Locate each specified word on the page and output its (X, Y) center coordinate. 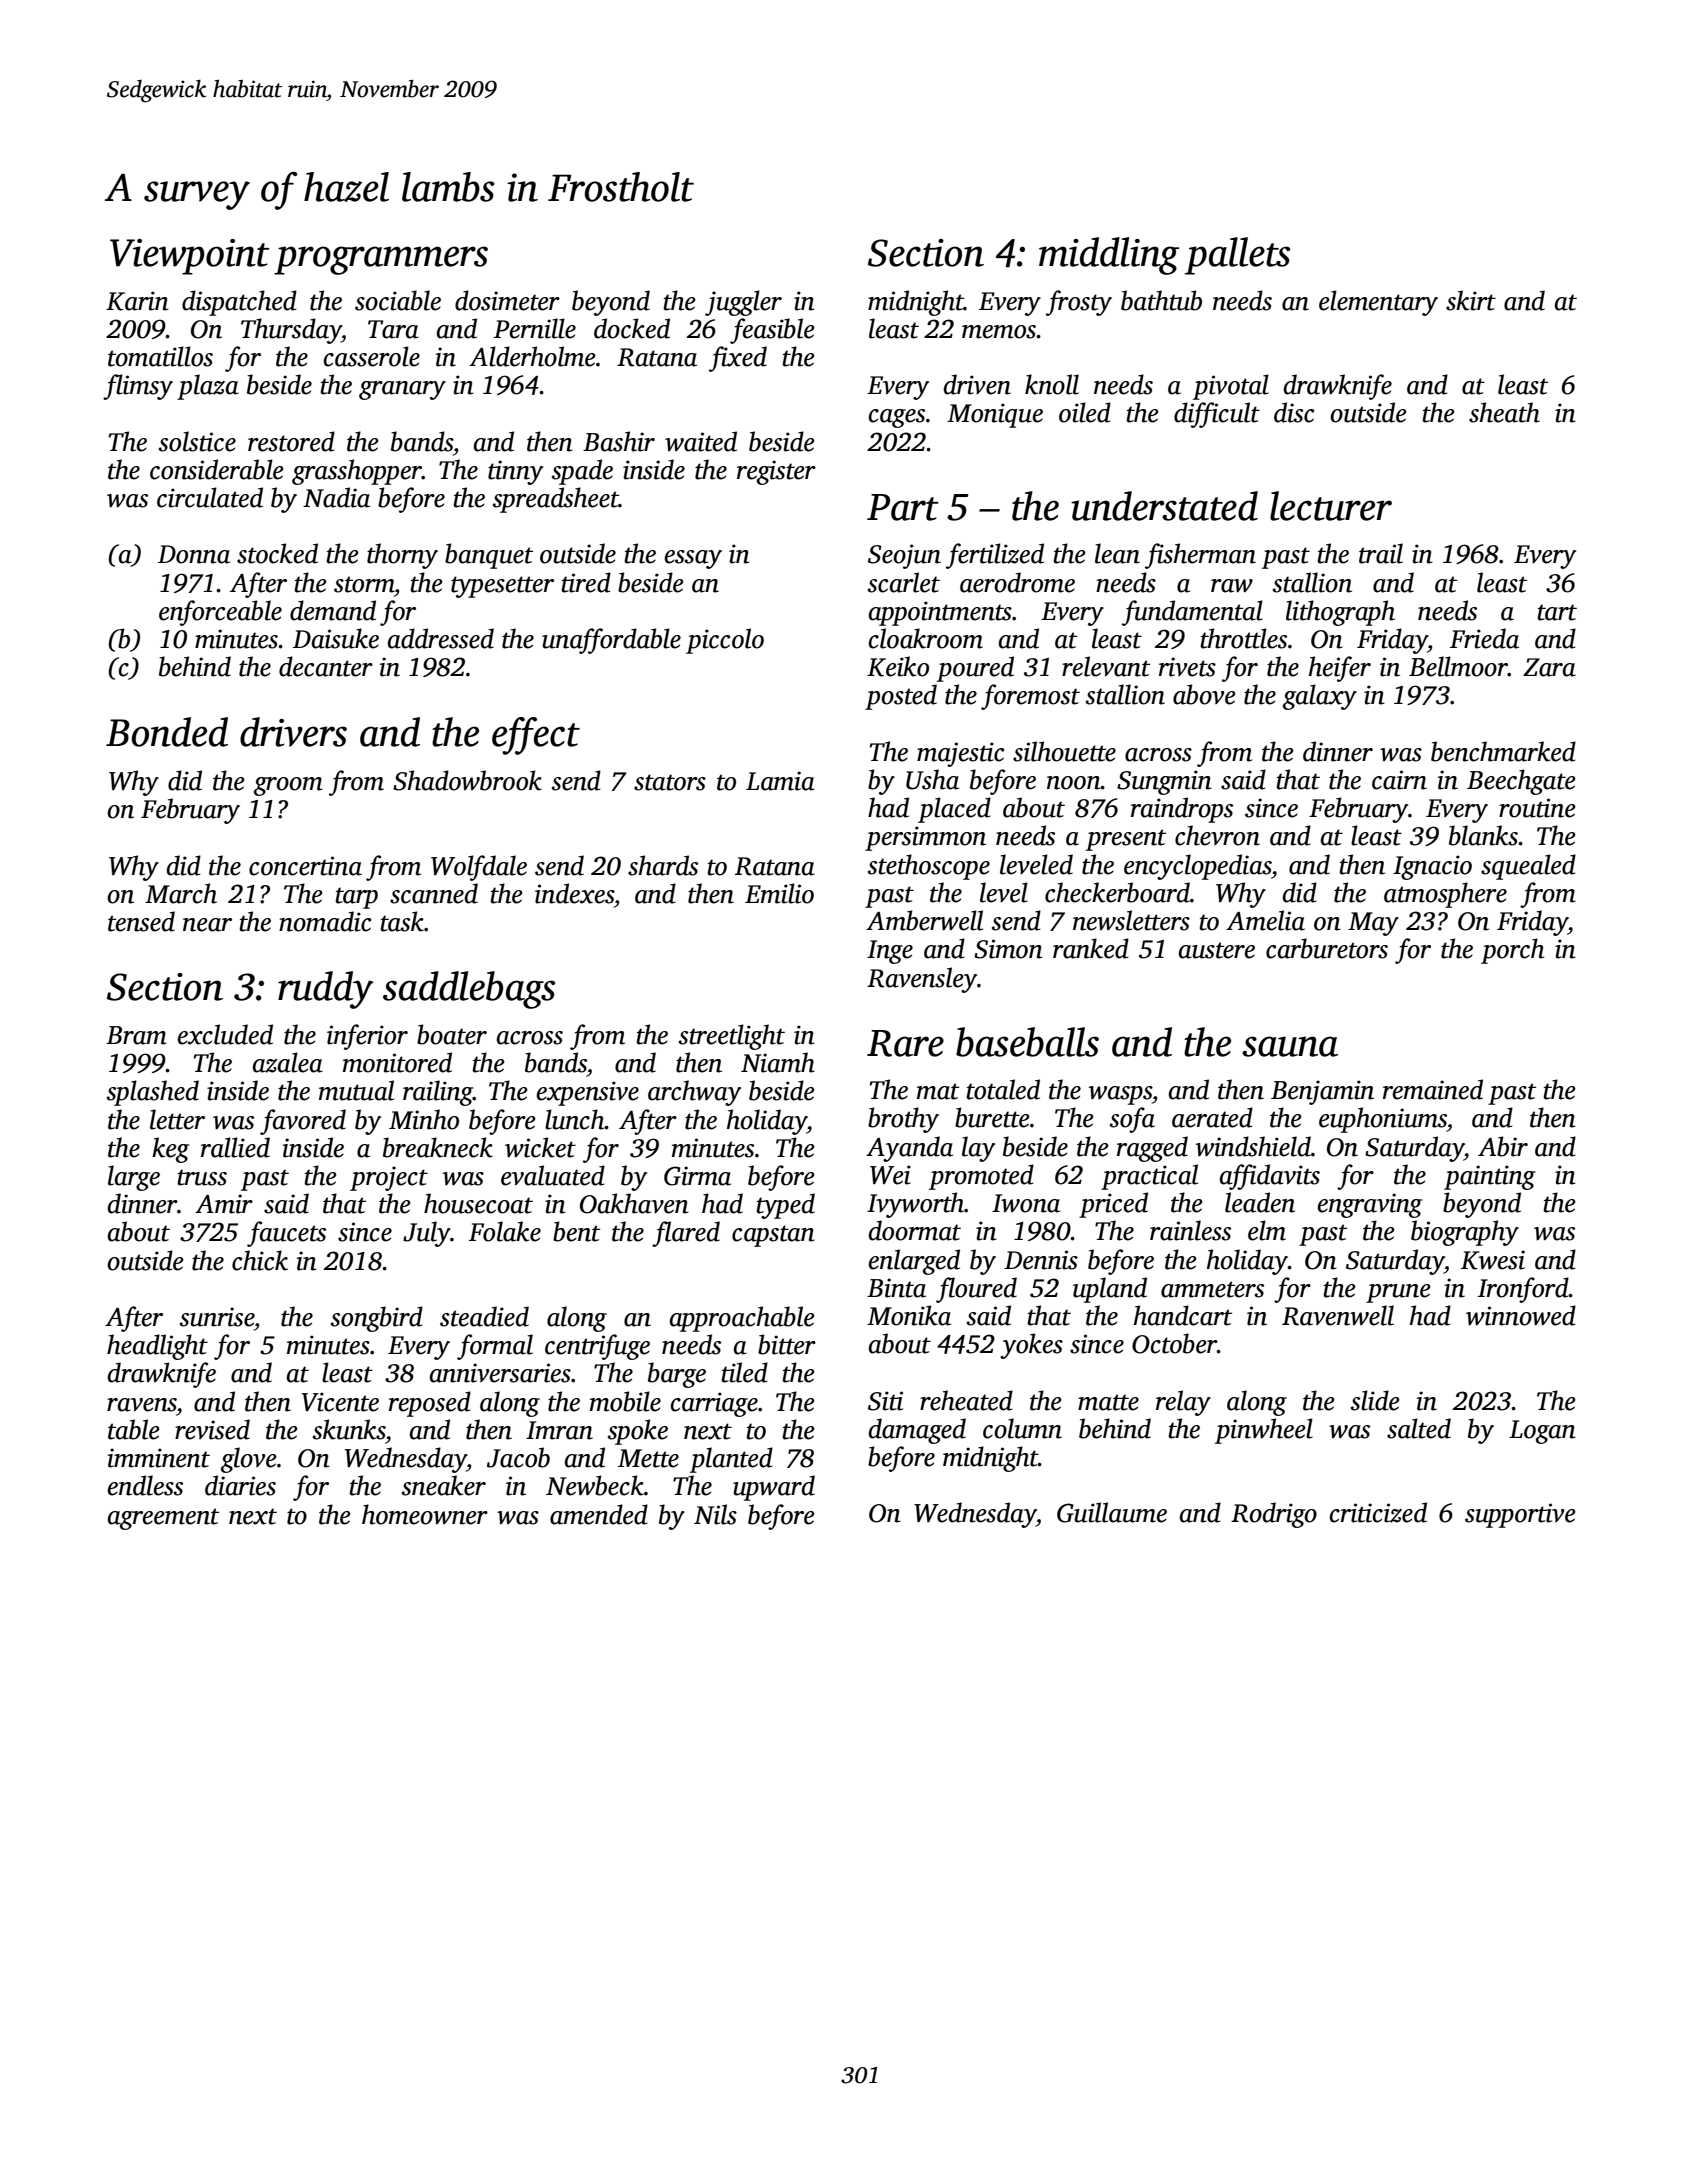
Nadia (336, 497)
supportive (1520, 1515)
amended (599, 1514)
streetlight (732, 1037)
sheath (1504, 412)
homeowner (425, 1514)
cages (897, 418)
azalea (288, 1062)
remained (1433, 1089)
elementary (1378, 303)
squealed (1528, 867)
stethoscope (929, 867)
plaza (208, 387)
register (776, 472)
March (181, 893)
